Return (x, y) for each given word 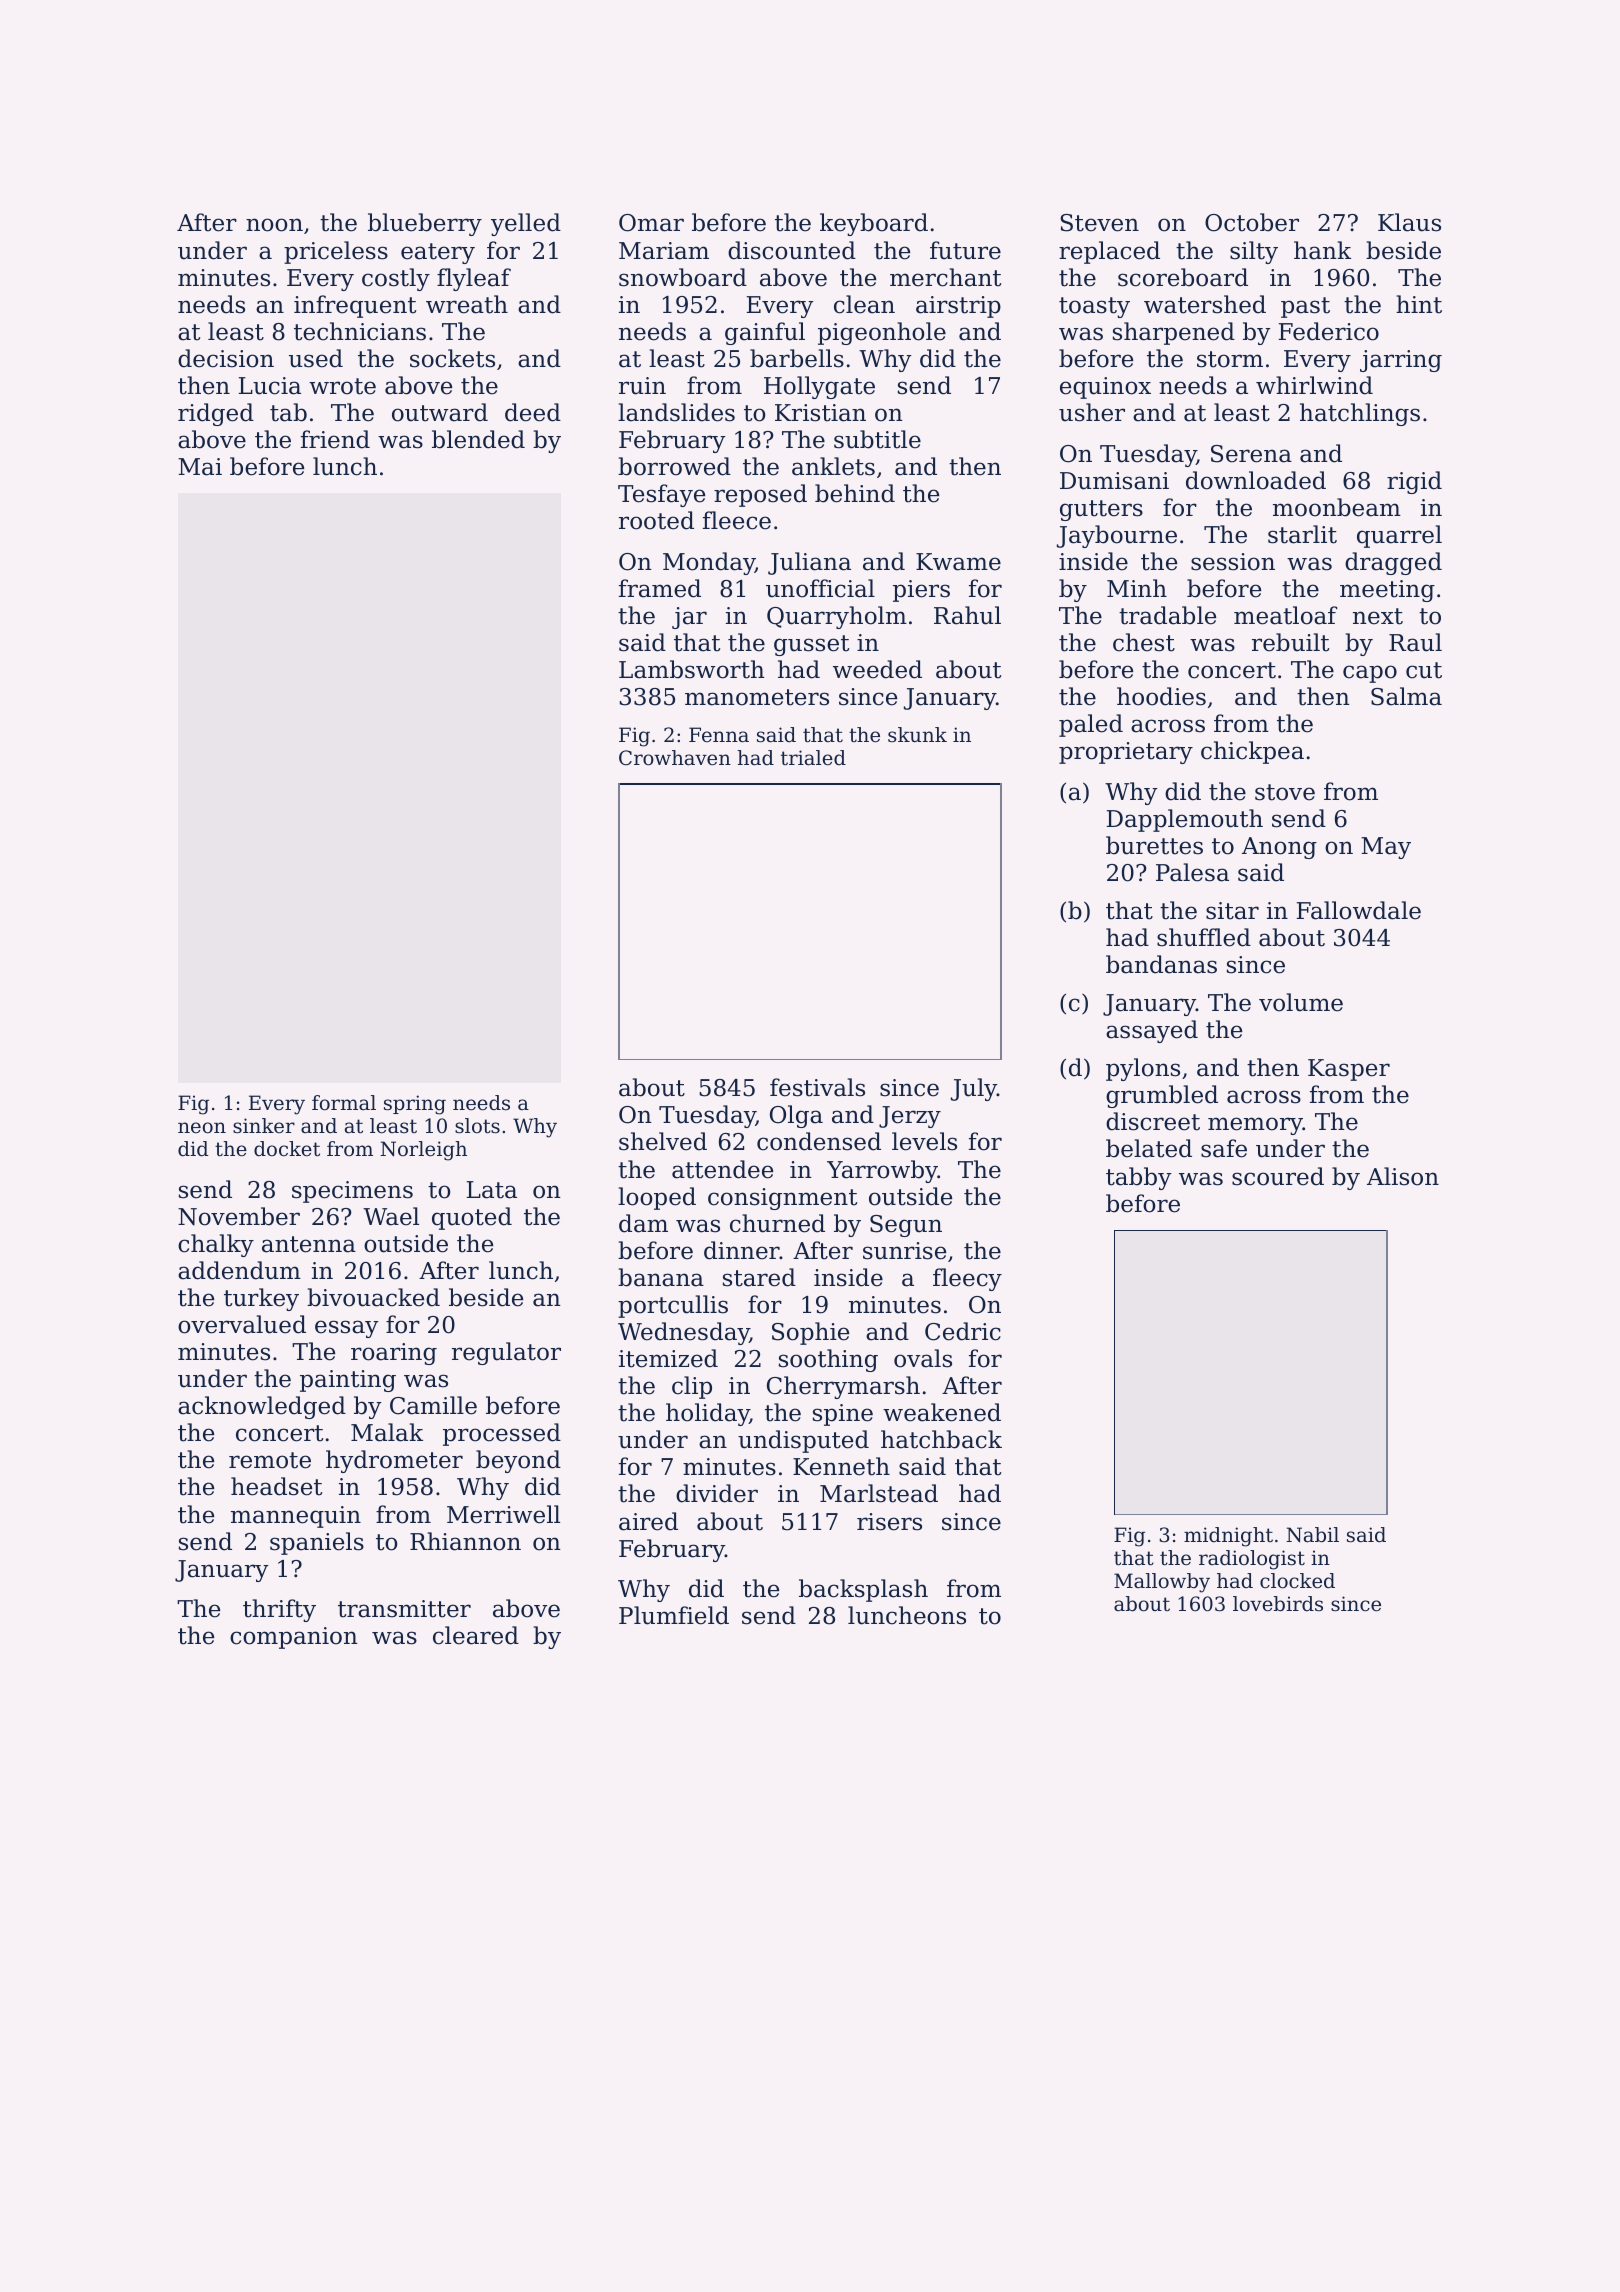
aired (648, 1521)
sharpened (1174, 333)
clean (864, 304)
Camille (433, 1405)
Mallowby (1162, 1583)
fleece (737, 520)
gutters (1101, 510)
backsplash (863, 1590)
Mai (200, 467)
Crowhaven (675, 758)
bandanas (1161, 964)
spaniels (317, 1543)
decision (226, 358)
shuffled (1204, 937)
